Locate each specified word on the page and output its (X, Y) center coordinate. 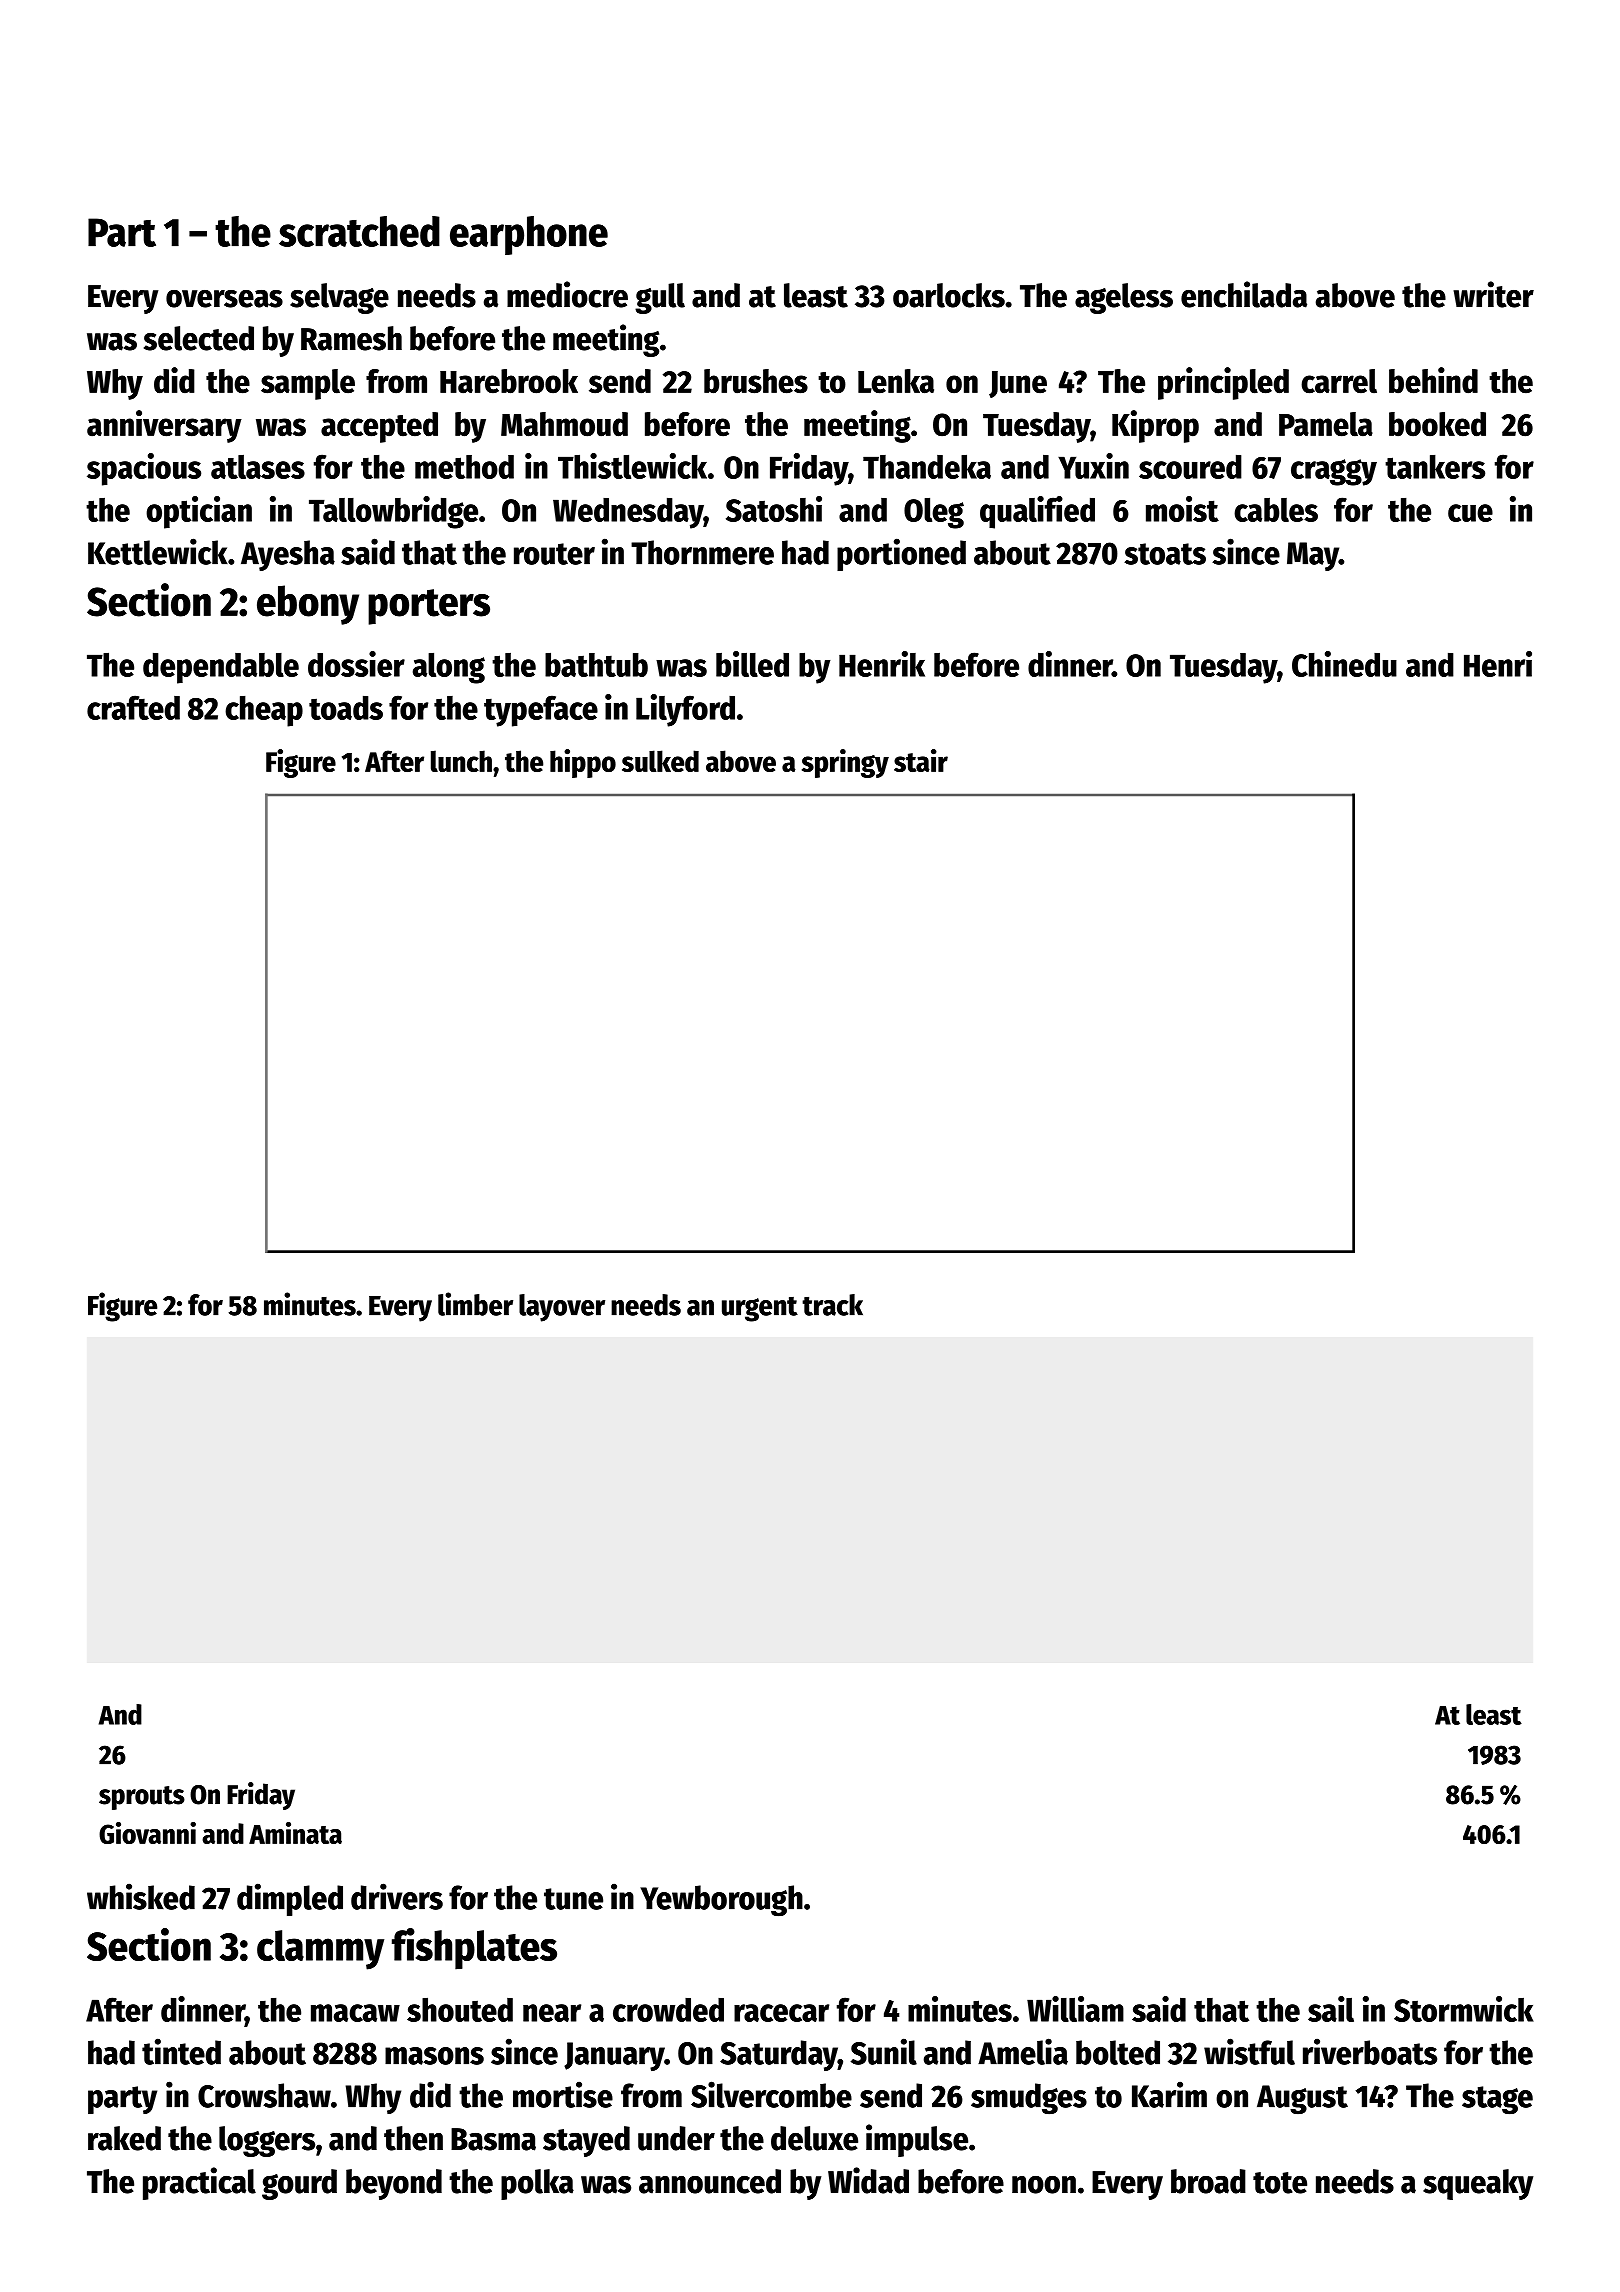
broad (1208, 2181)
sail (1331, 2009)
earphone (529, 235)
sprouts (142, 1798)
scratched (359, 231)
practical (199, 2183)
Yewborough (721, 1901)
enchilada (1244, 294)
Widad (868, 2180)
